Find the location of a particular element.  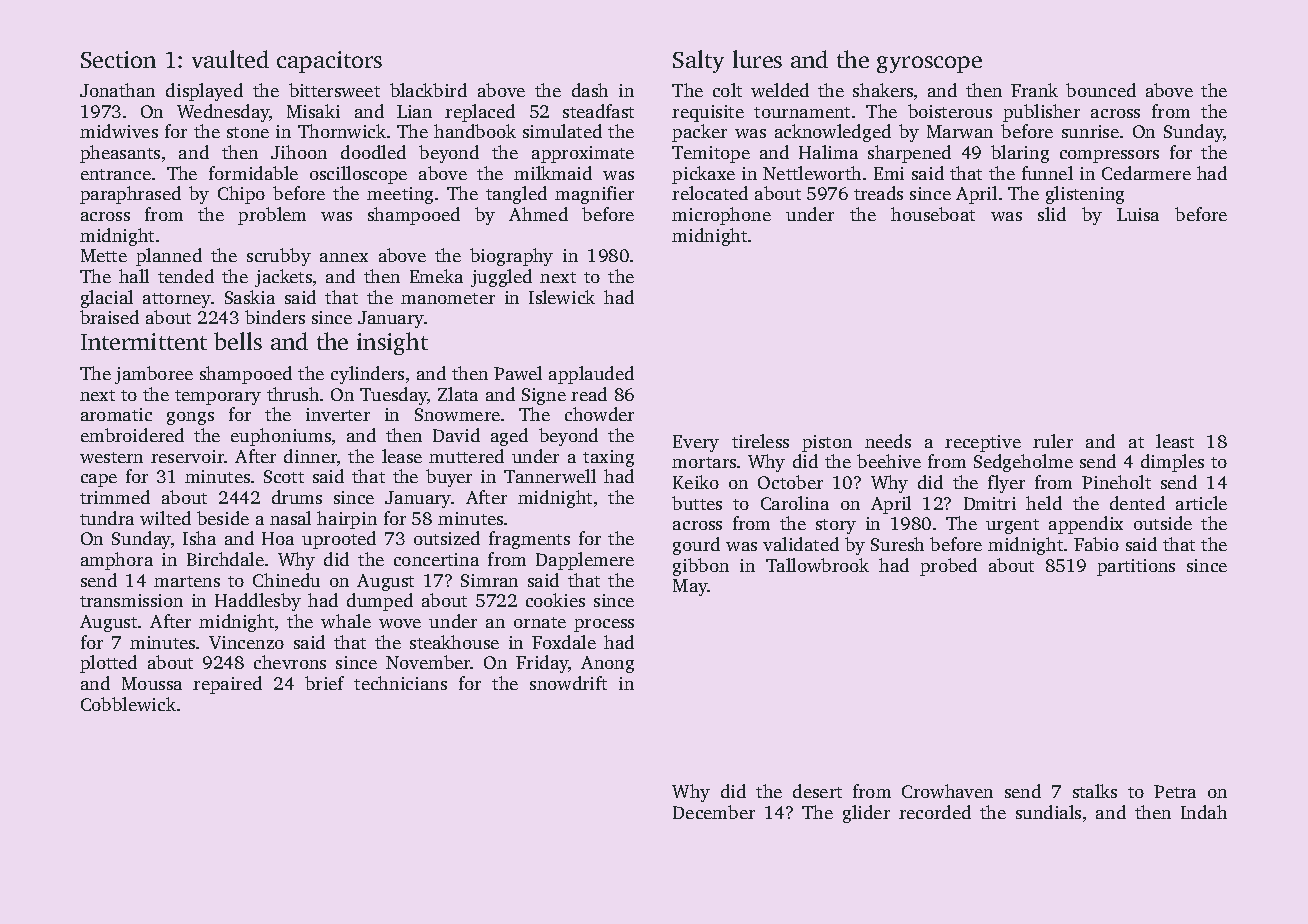

binders is located at coordinates (275, 317).
